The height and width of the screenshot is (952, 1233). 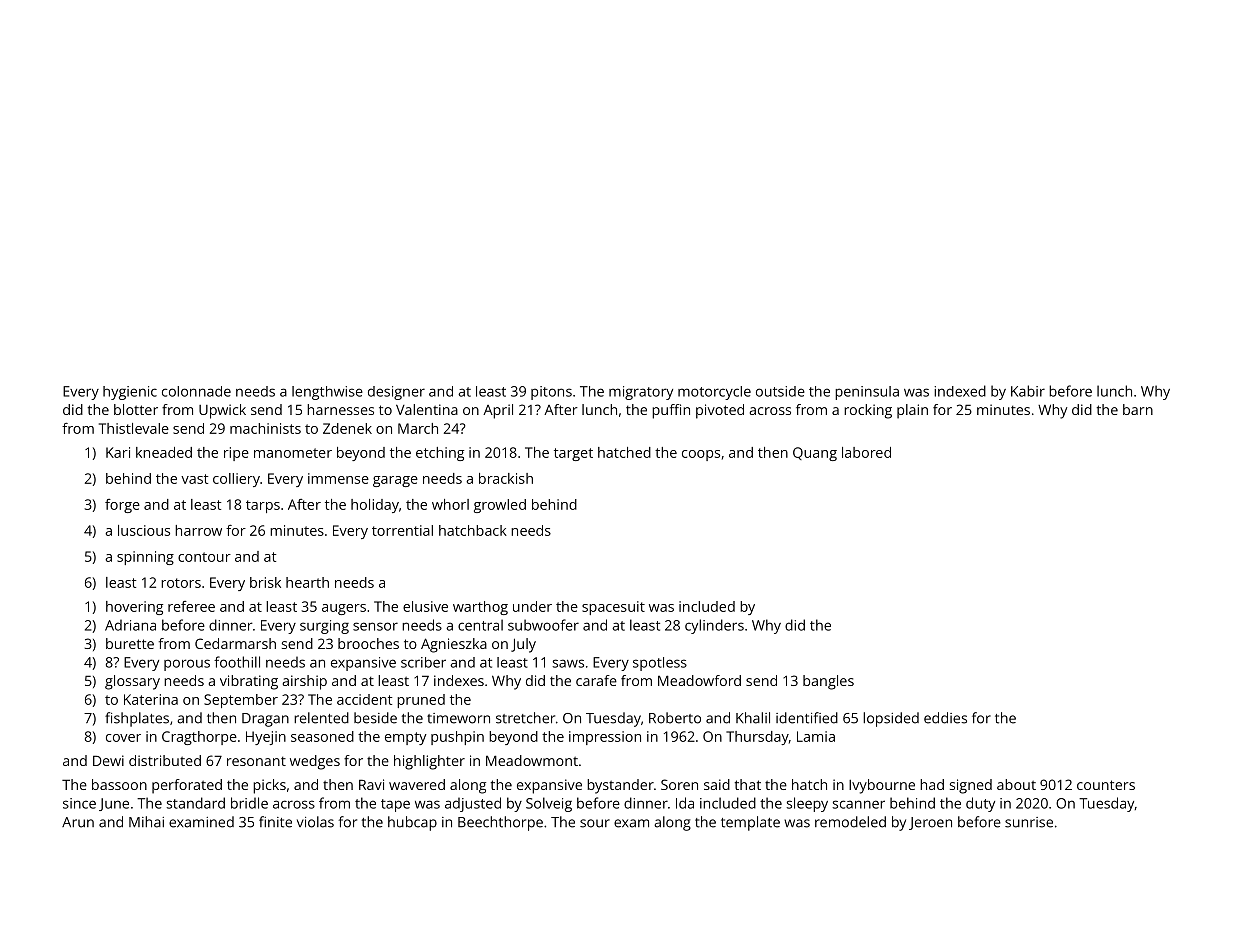 What do you see at coordinates (122, 506) in the screenshot?
I see `forge` at bounding box center [122, 506].
